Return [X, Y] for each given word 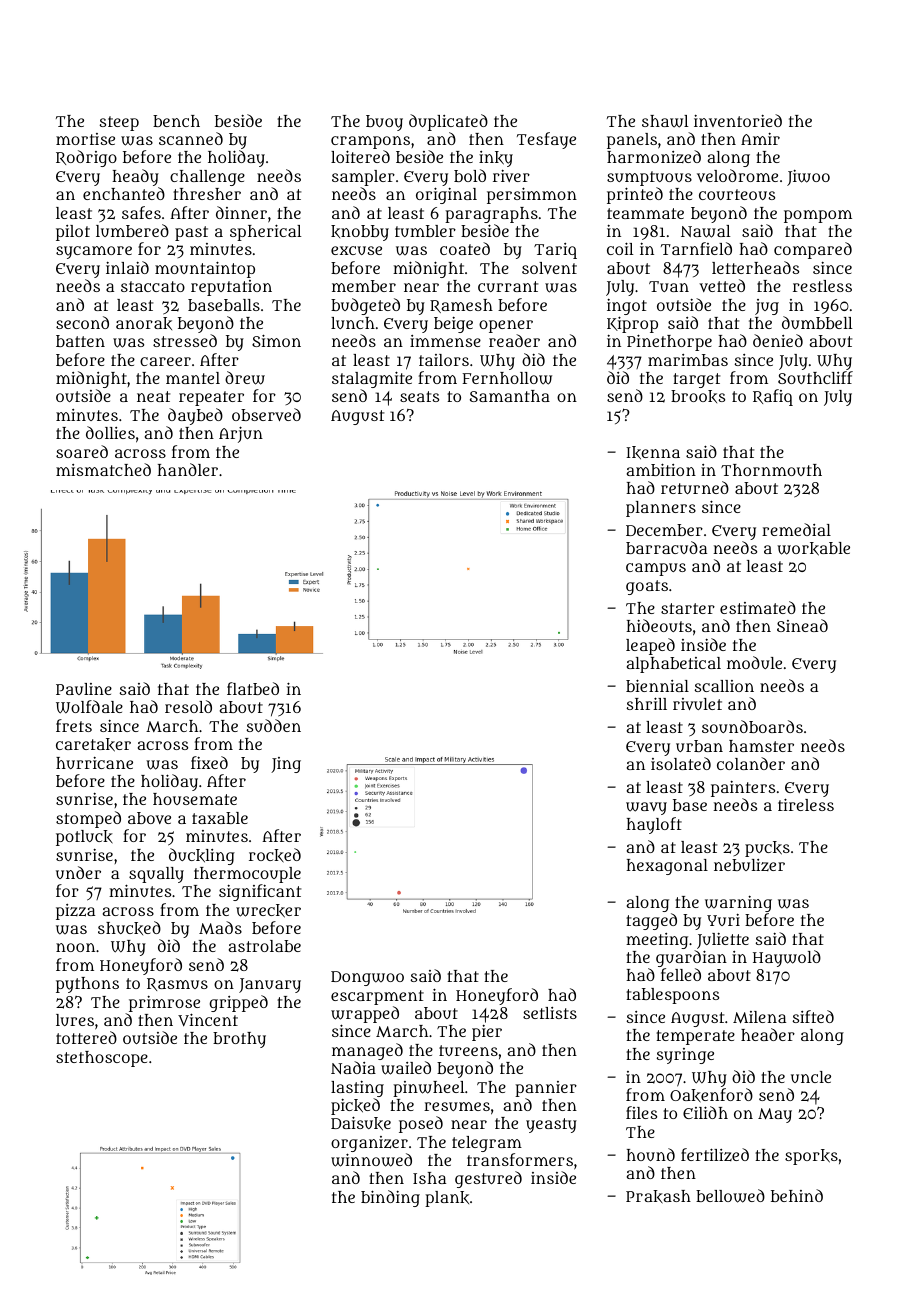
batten [80, 341]
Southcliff [815, 377]
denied [778, 340]
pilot [73, 233]
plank [447, 1199]
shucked [129, 928]
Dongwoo [367, 978]
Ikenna [653, 453]
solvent [549, 268]
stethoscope [102, 1059]
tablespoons [672, 996]
